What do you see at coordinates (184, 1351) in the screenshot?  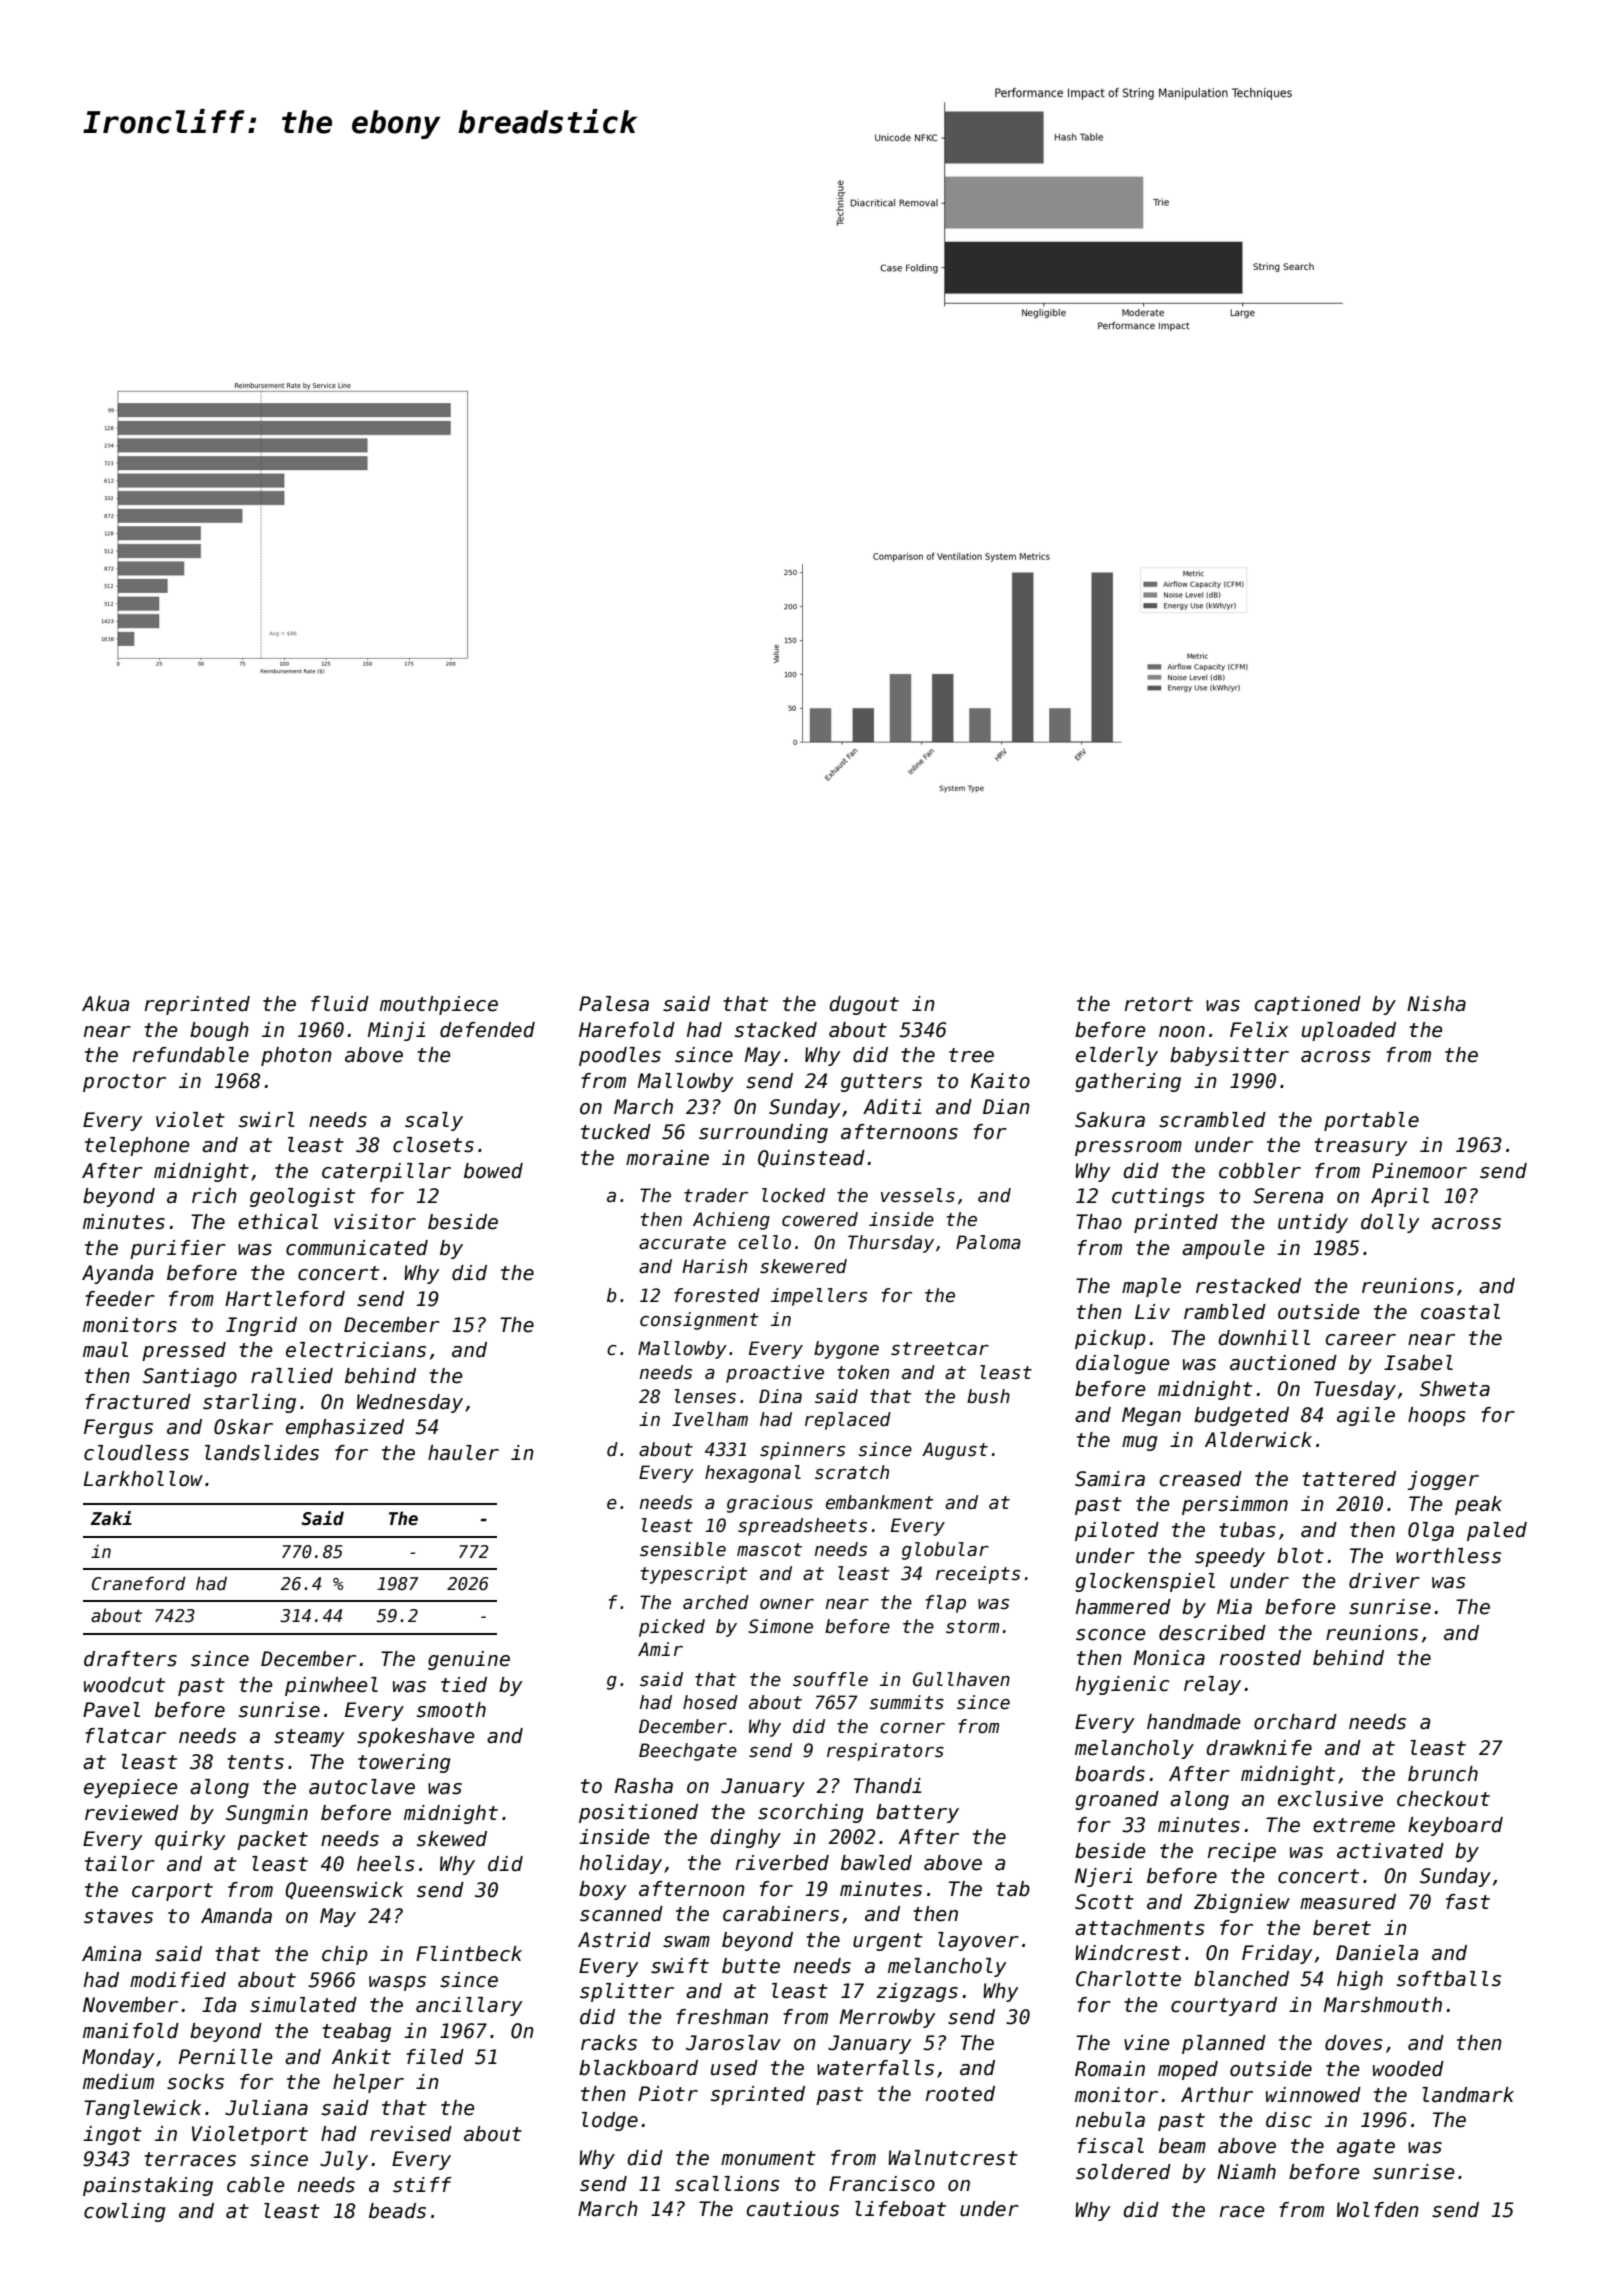 I see `pressed` at bounding box center [184, 1351].
